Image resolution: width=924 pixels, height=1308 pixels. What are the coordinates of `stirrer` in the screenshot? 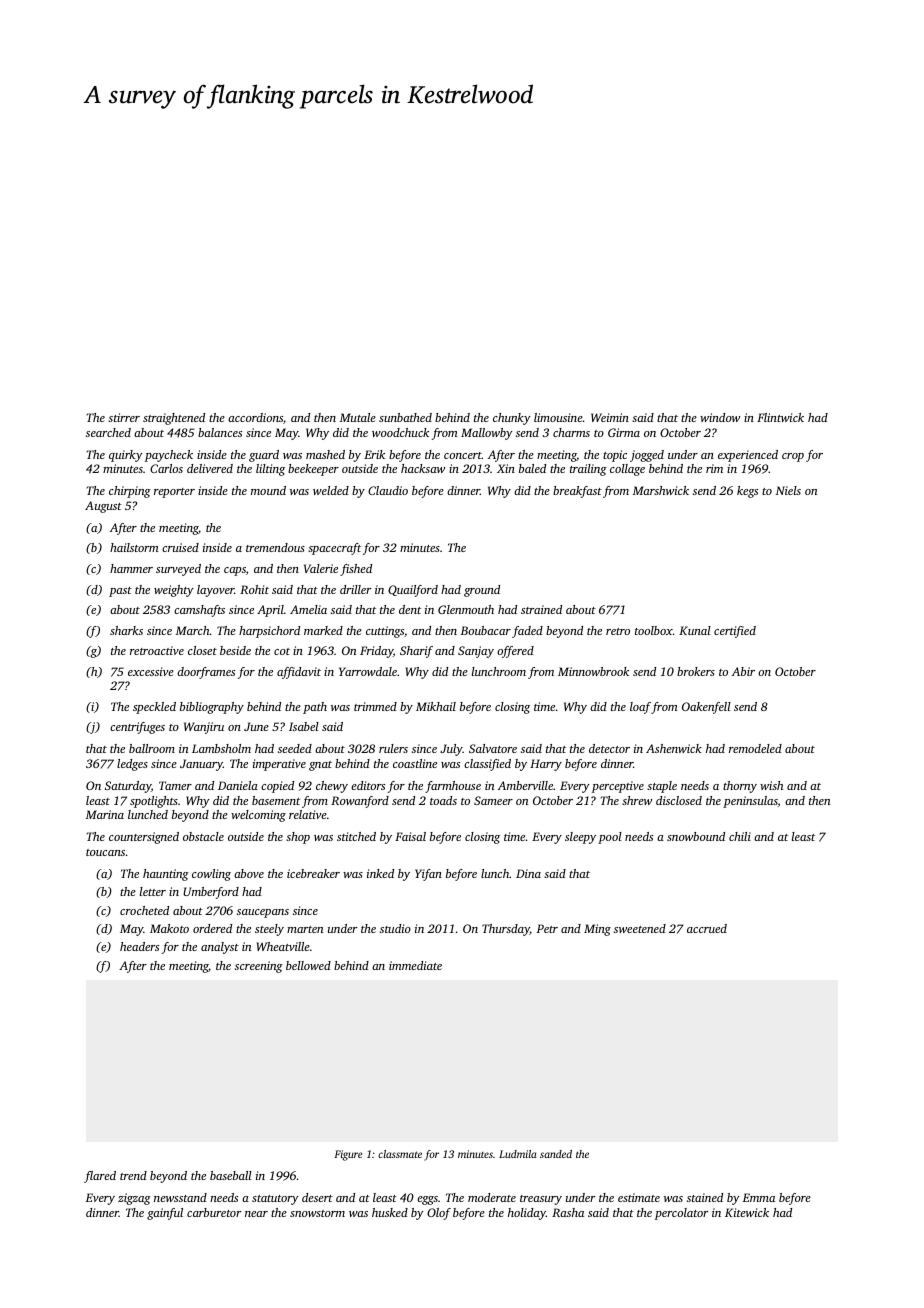 It's located at (124, 417).
